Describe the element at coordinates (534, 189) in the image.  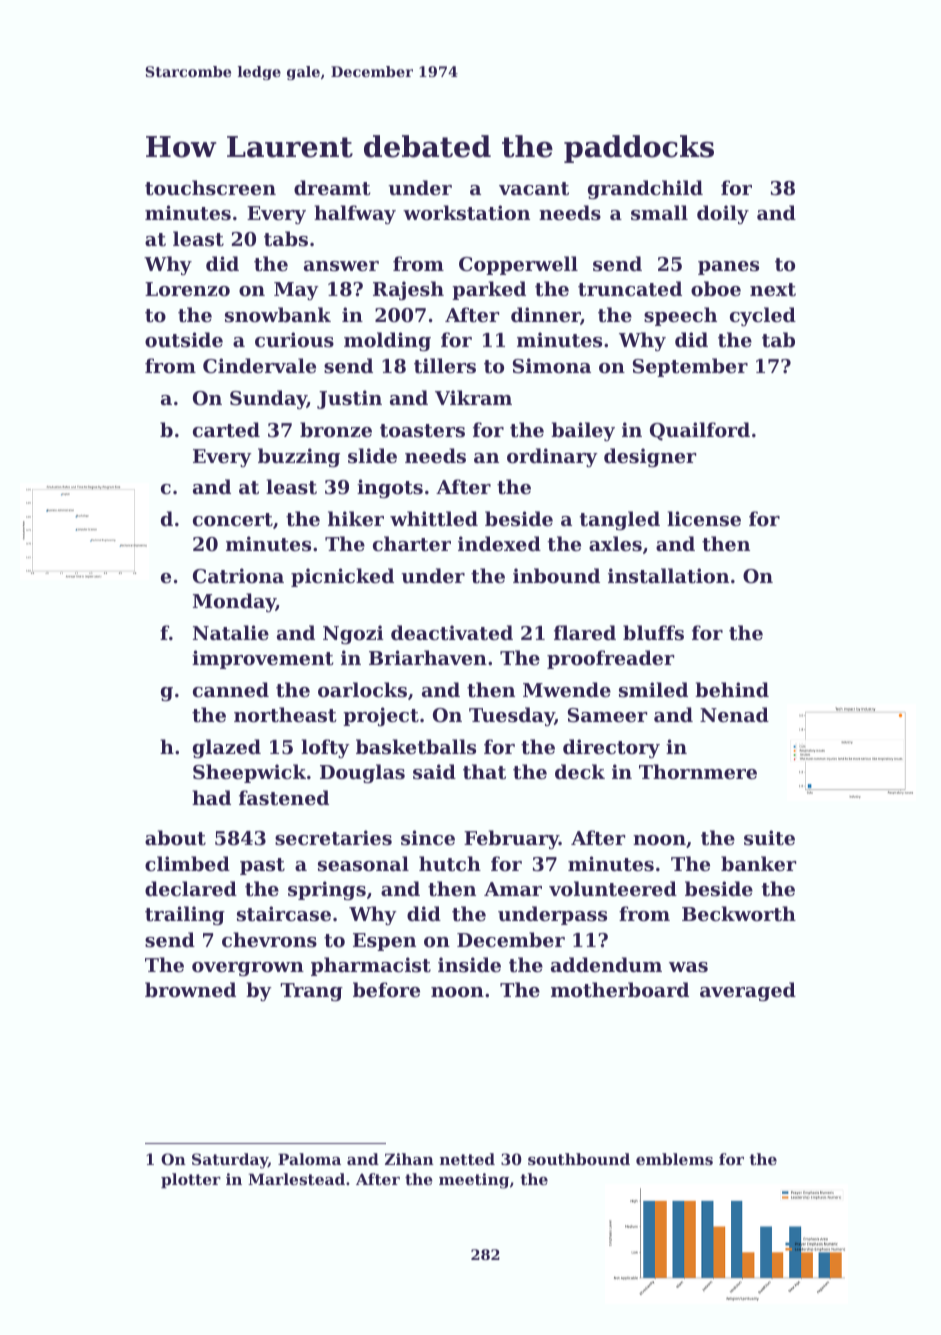
I see `vacant` at that location.
